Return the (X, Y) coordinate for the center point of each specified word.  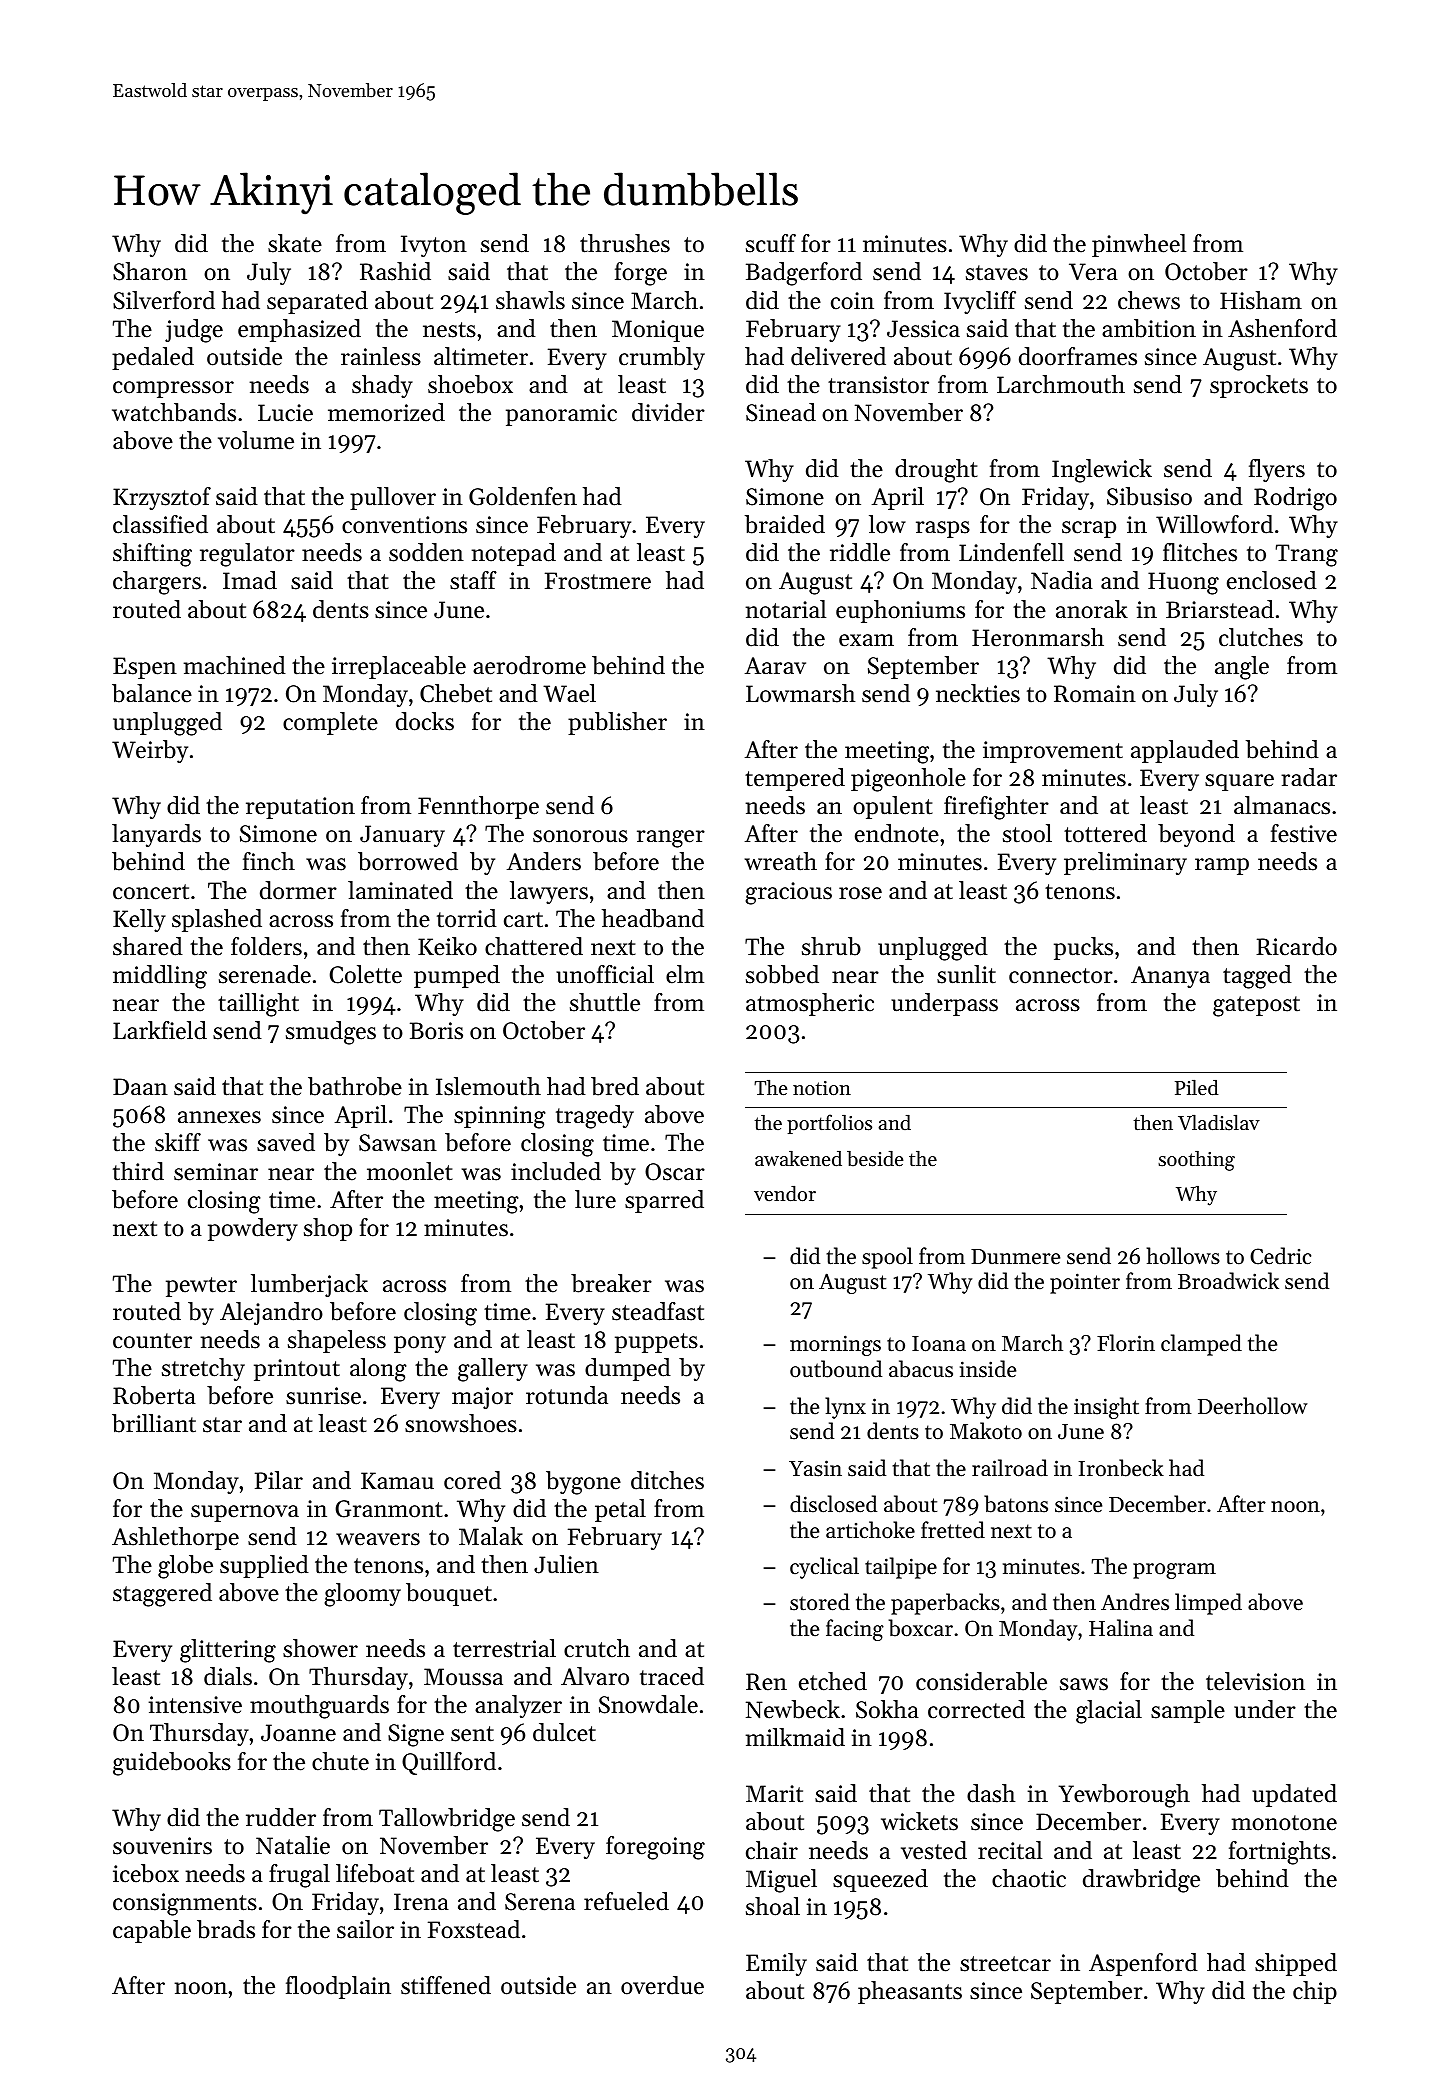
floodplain (338, 1987)
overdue (662, 1985)
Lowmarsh (800, 693)
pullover (393, 498)
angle (1242, 668)
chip (1315, 1992)
